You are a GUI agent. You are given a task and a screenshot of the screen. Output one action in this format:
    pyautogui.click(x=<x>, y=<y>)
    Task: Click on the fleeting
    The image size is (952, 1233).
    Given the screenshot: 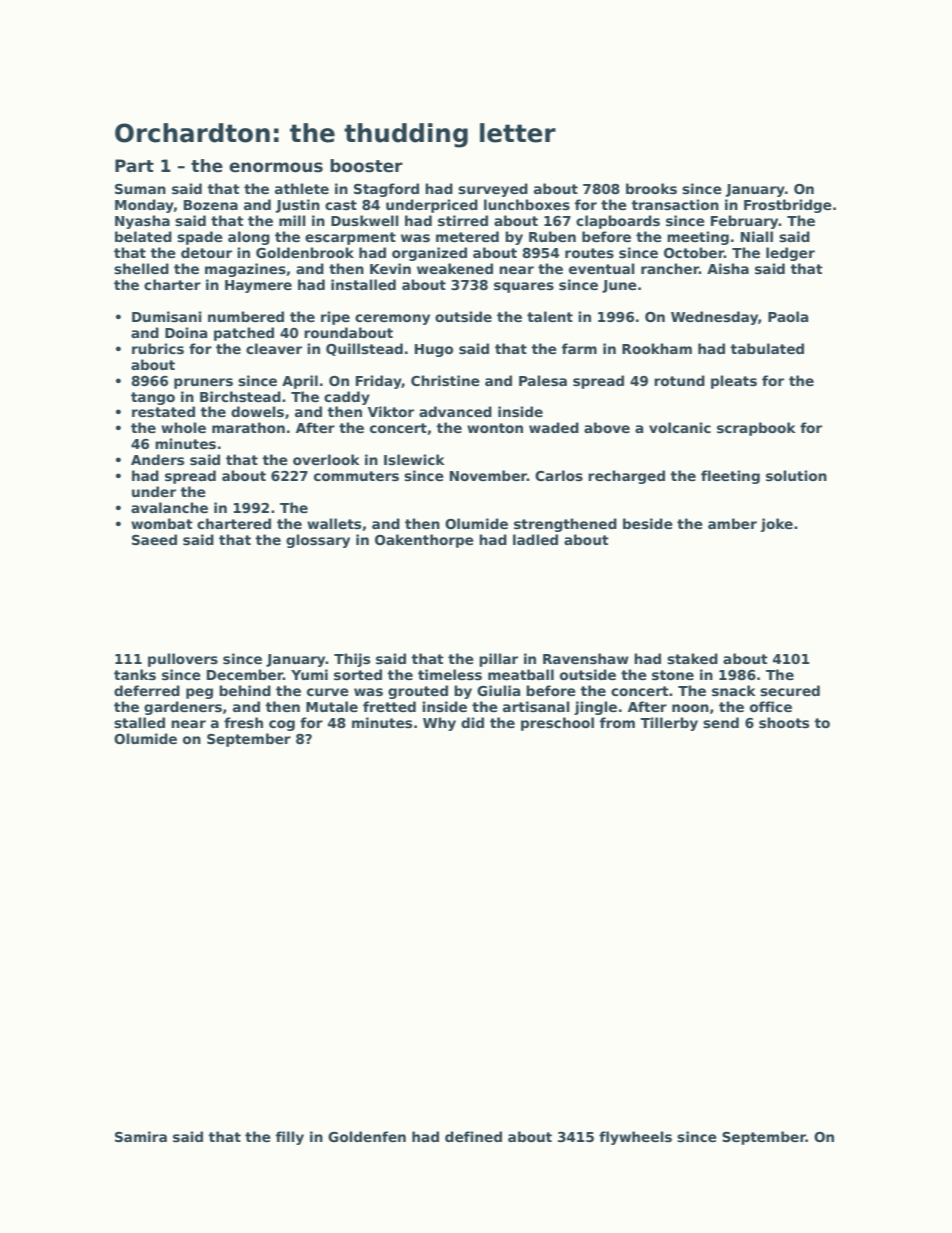 What is the action you would take?
    pyautogui.click(x=730, y=477)
